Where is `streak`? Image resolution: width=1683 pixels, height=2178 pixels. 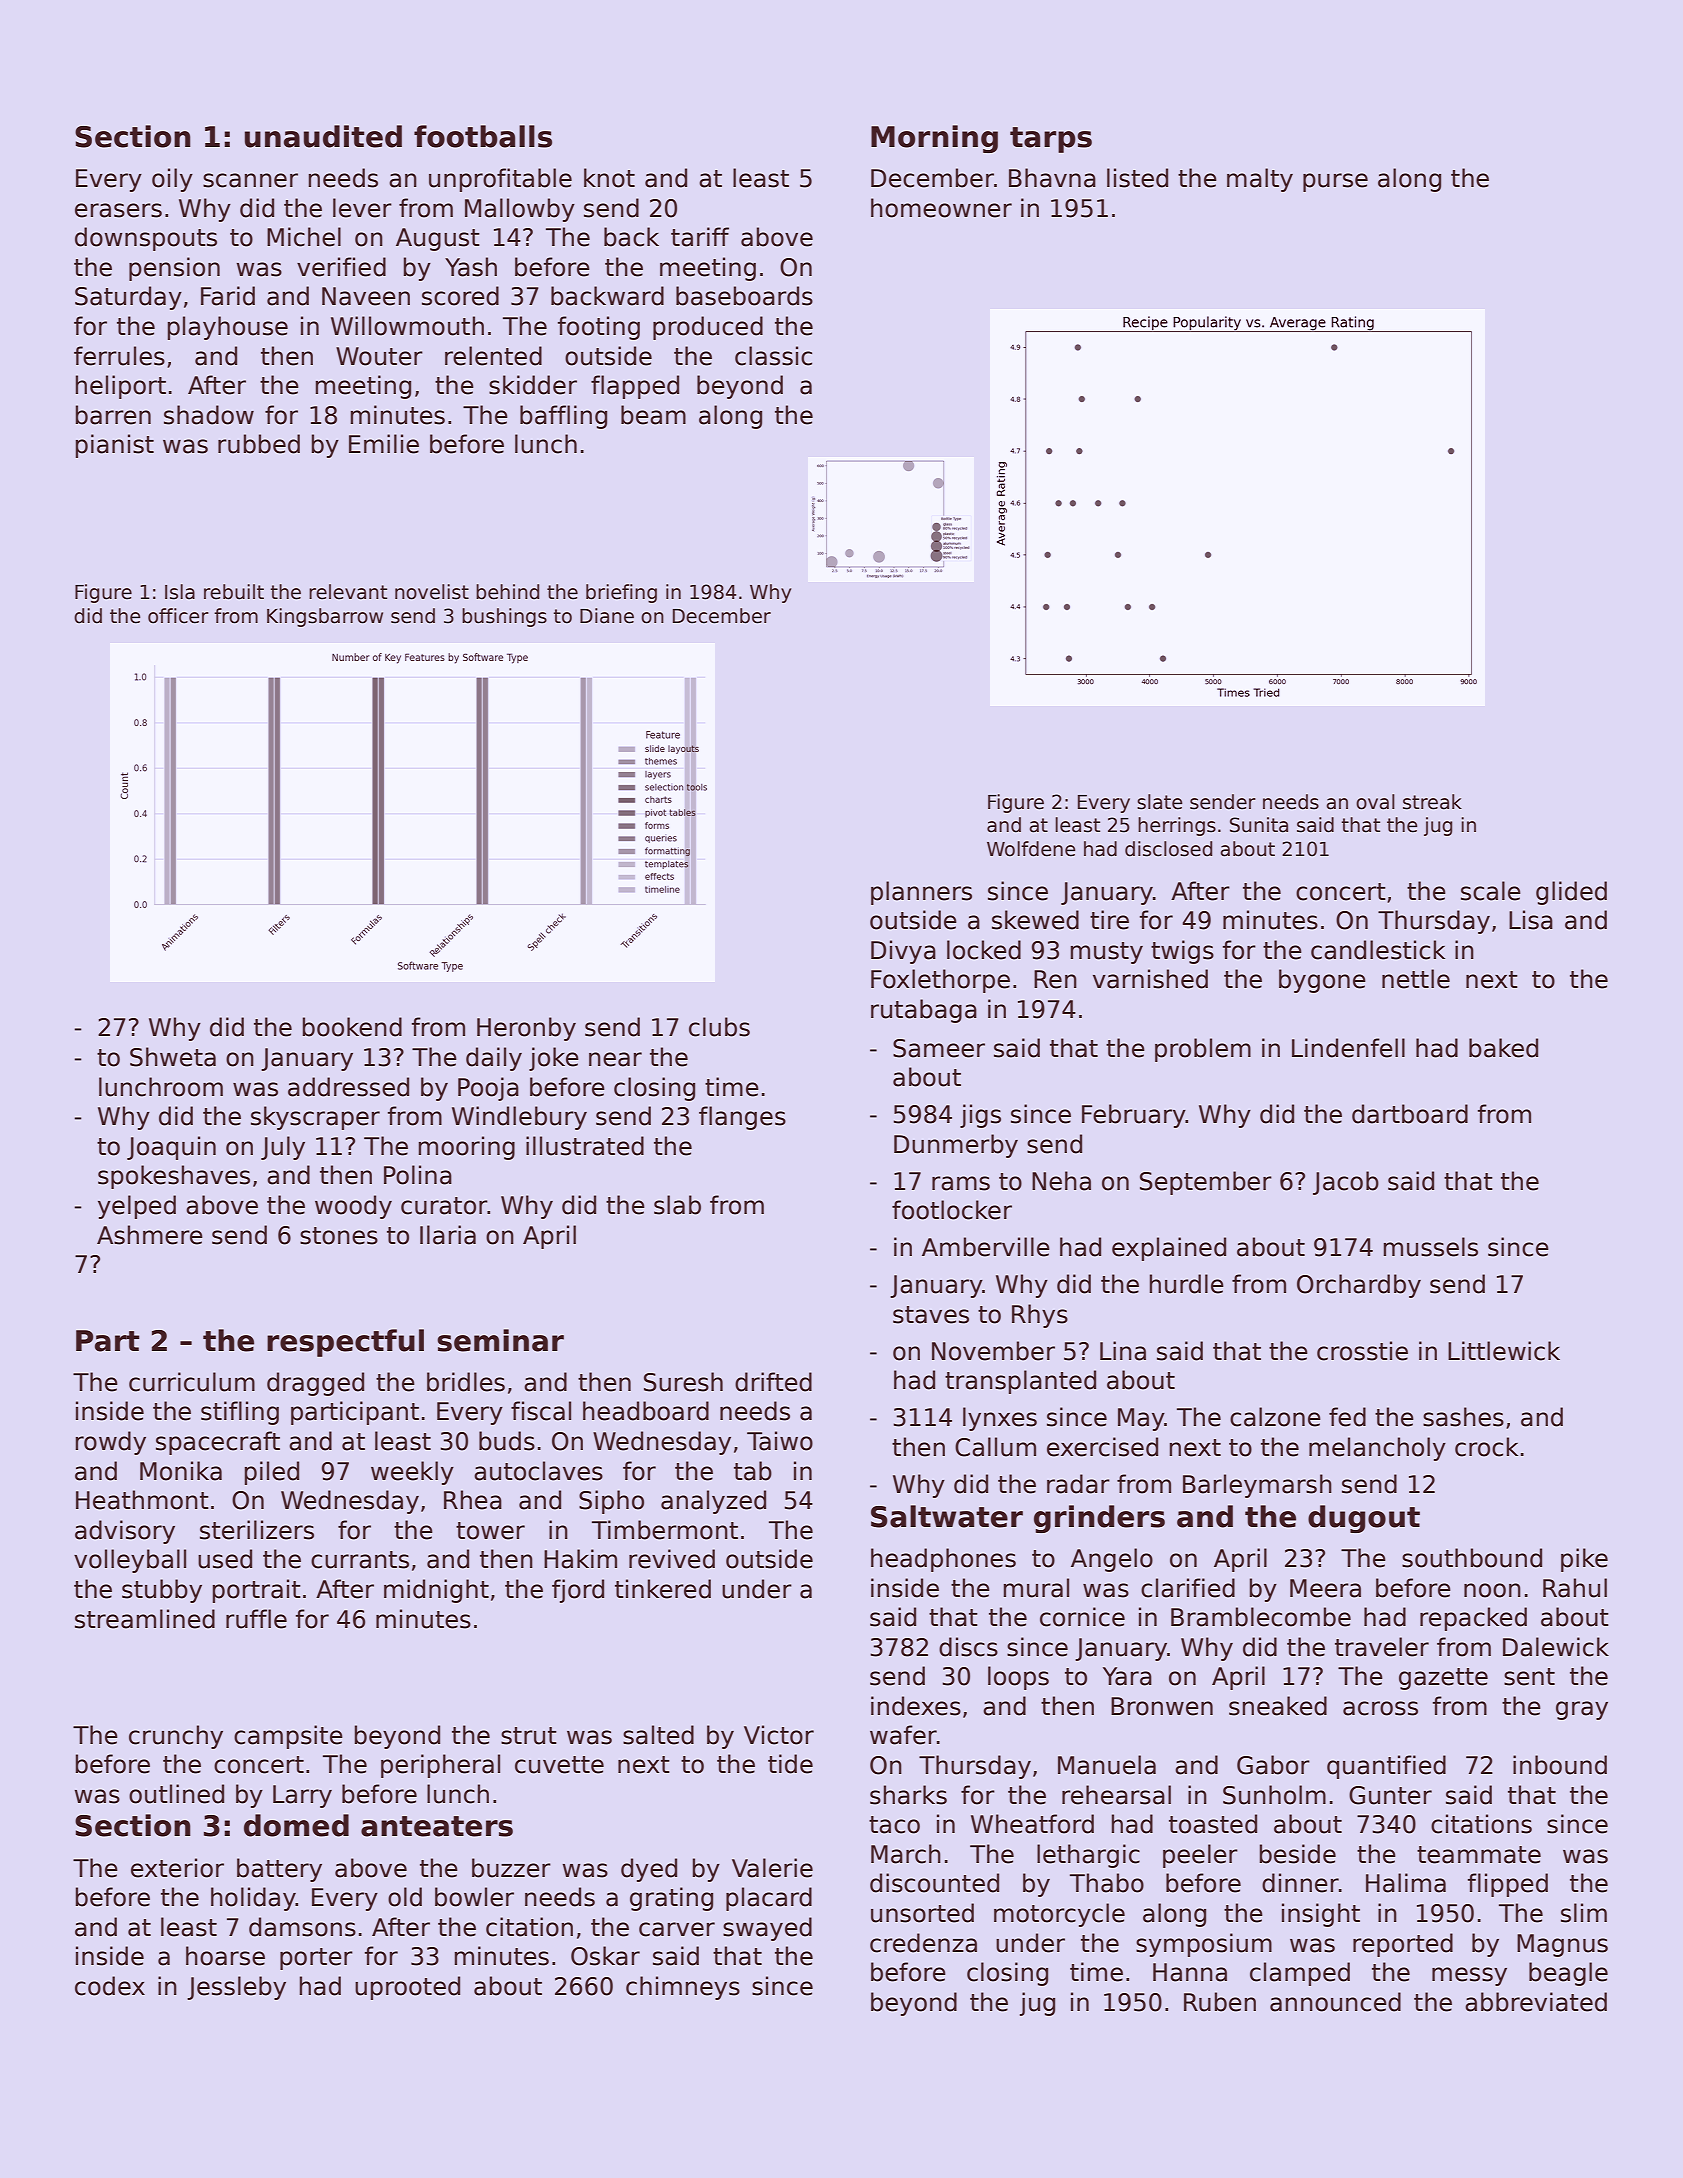
streak is located at coordinates (1432, 802).
